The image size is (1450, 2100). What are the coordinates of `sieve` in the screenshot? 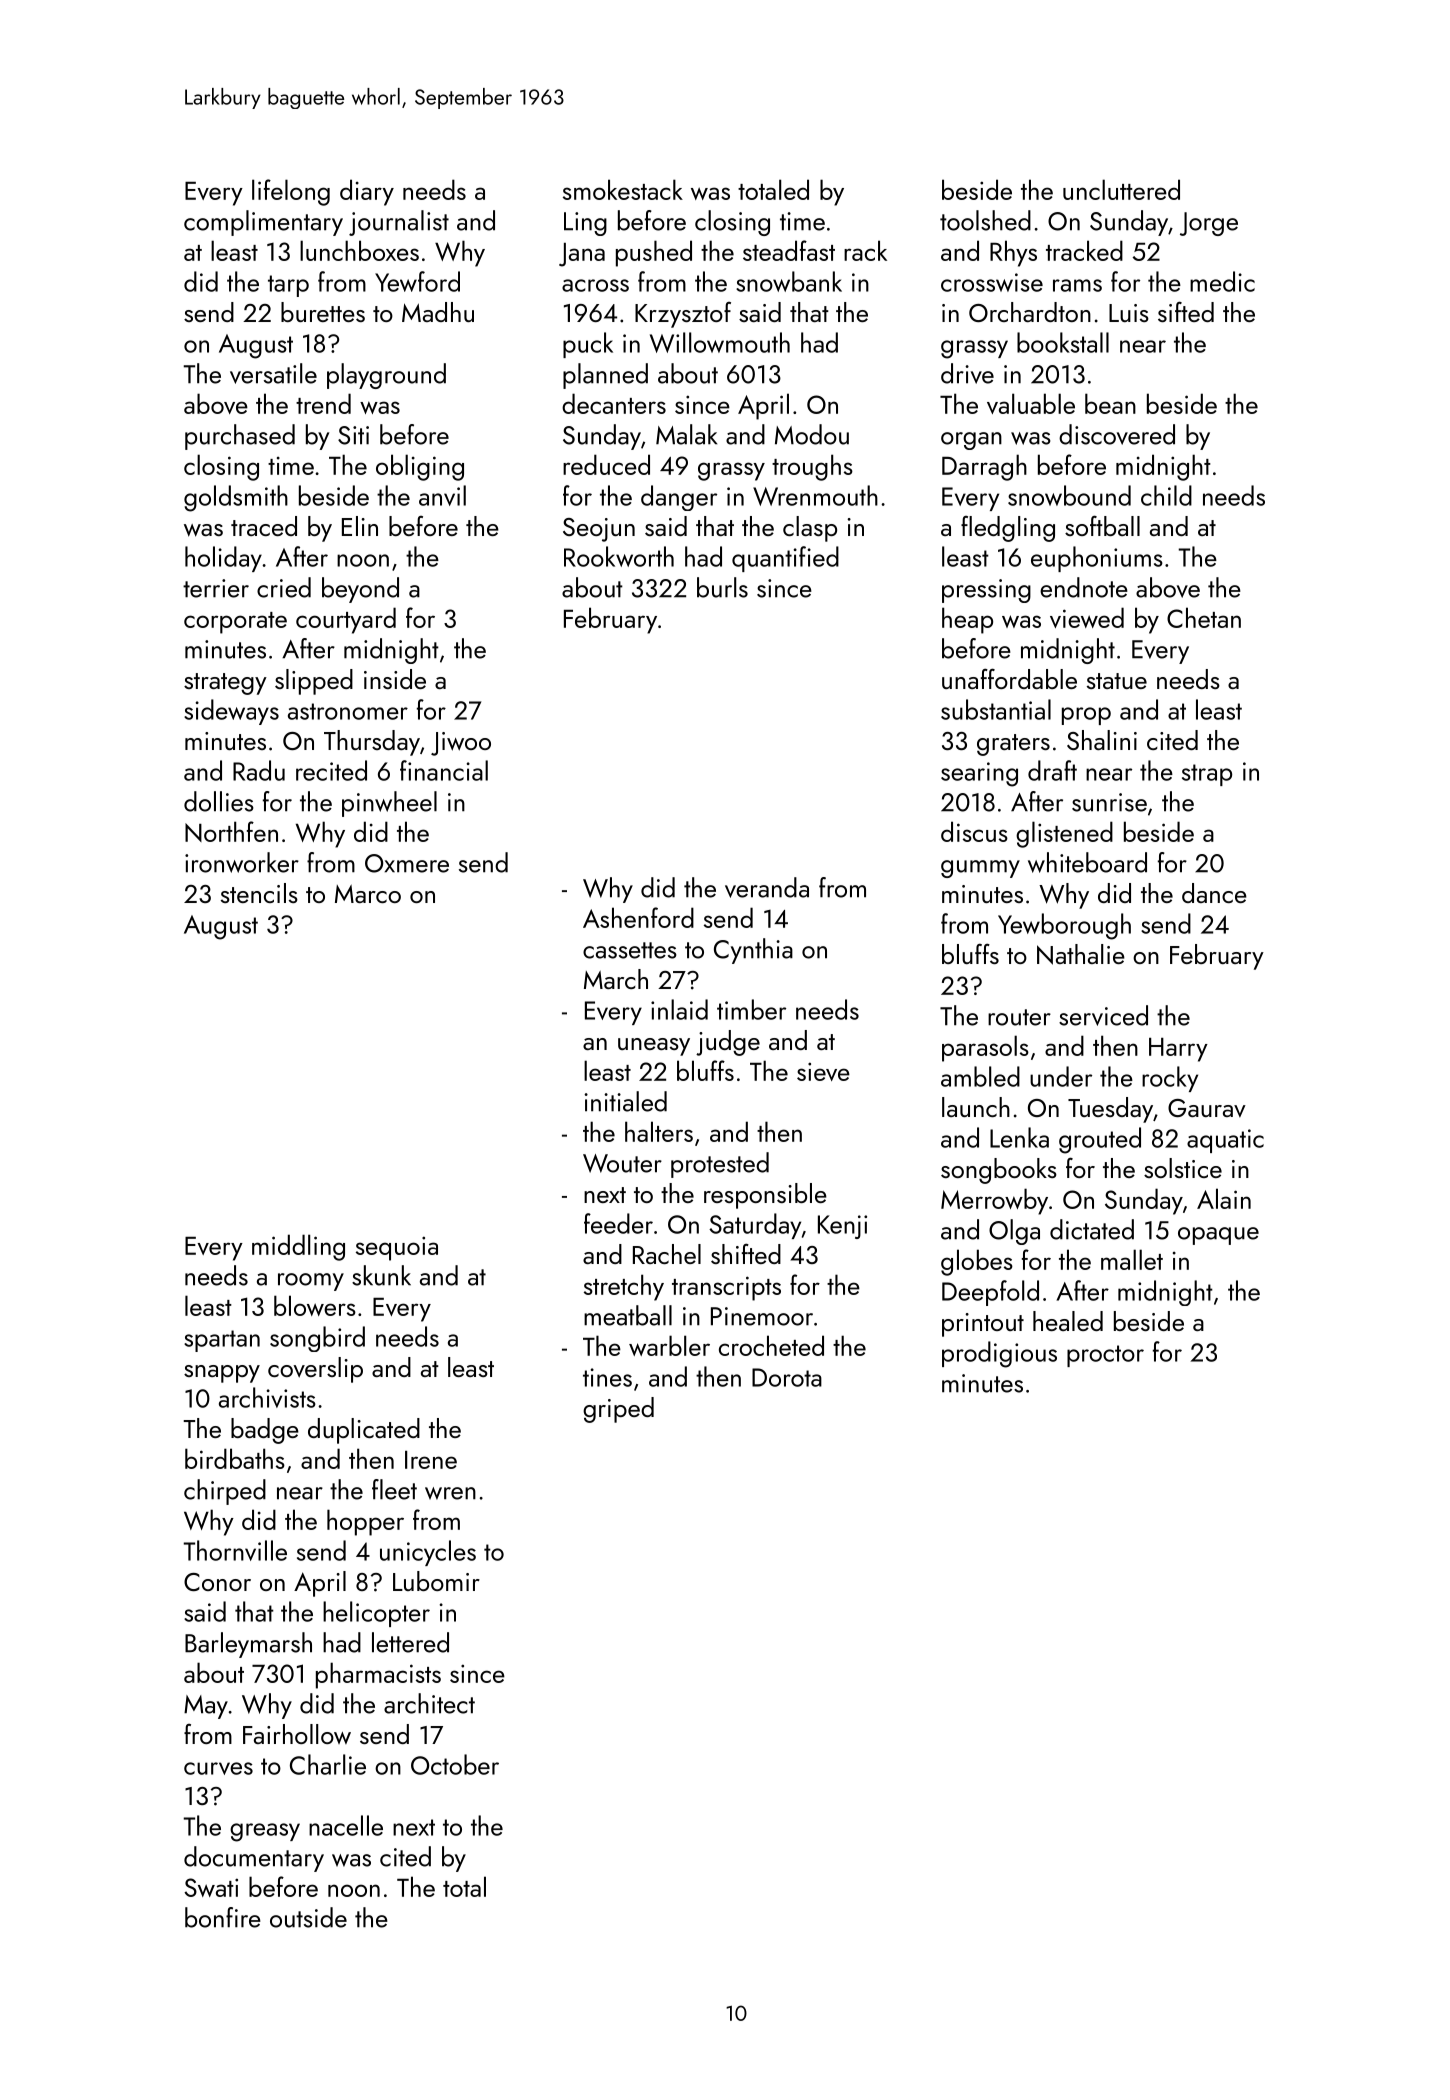 It's located at (823, 1071).
